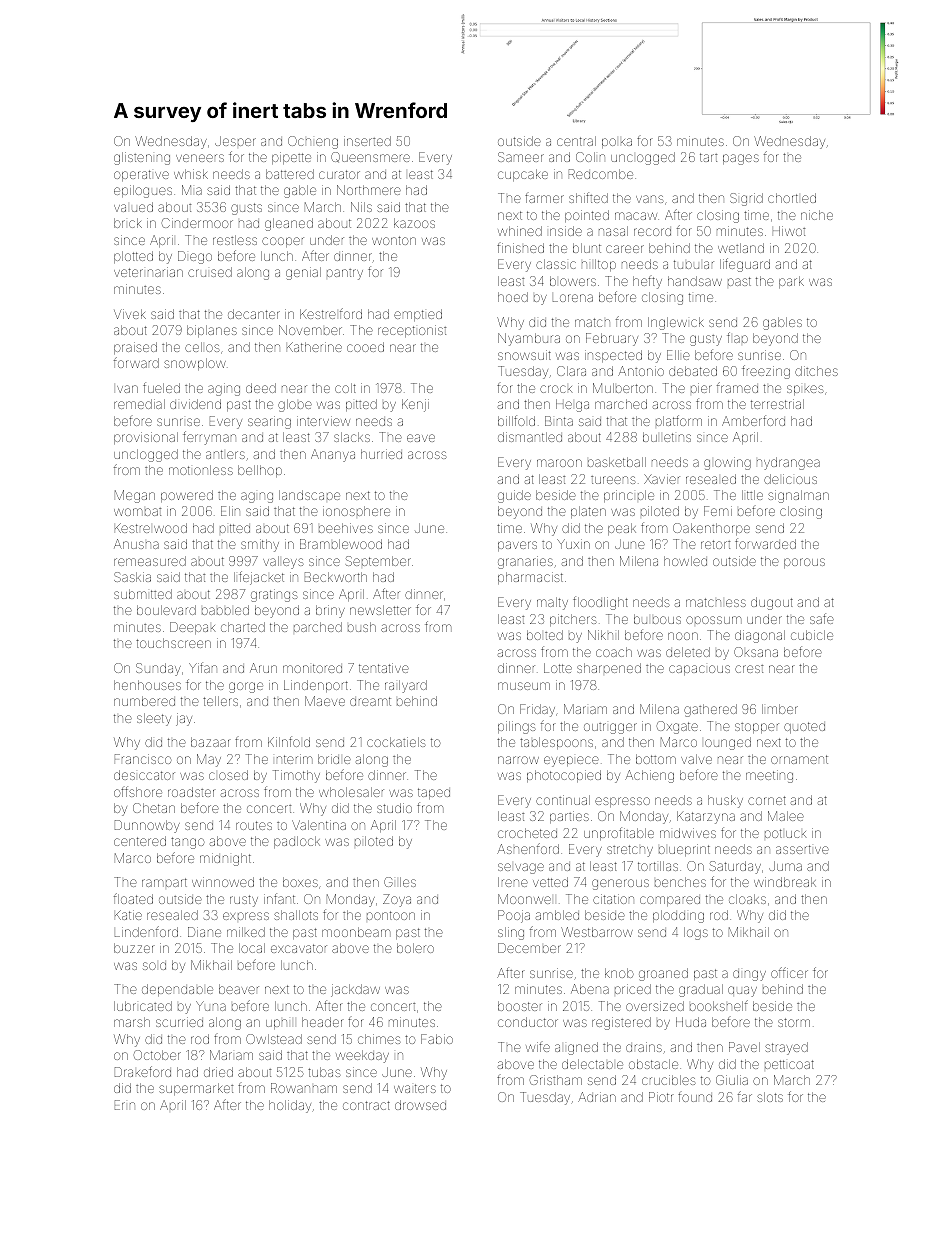 The width and height of the screenshot is (952, 1233). What do you see at coordinates (147, 685) in the screenshot?
I see `henhouses` at bounding box center [147, 685].
